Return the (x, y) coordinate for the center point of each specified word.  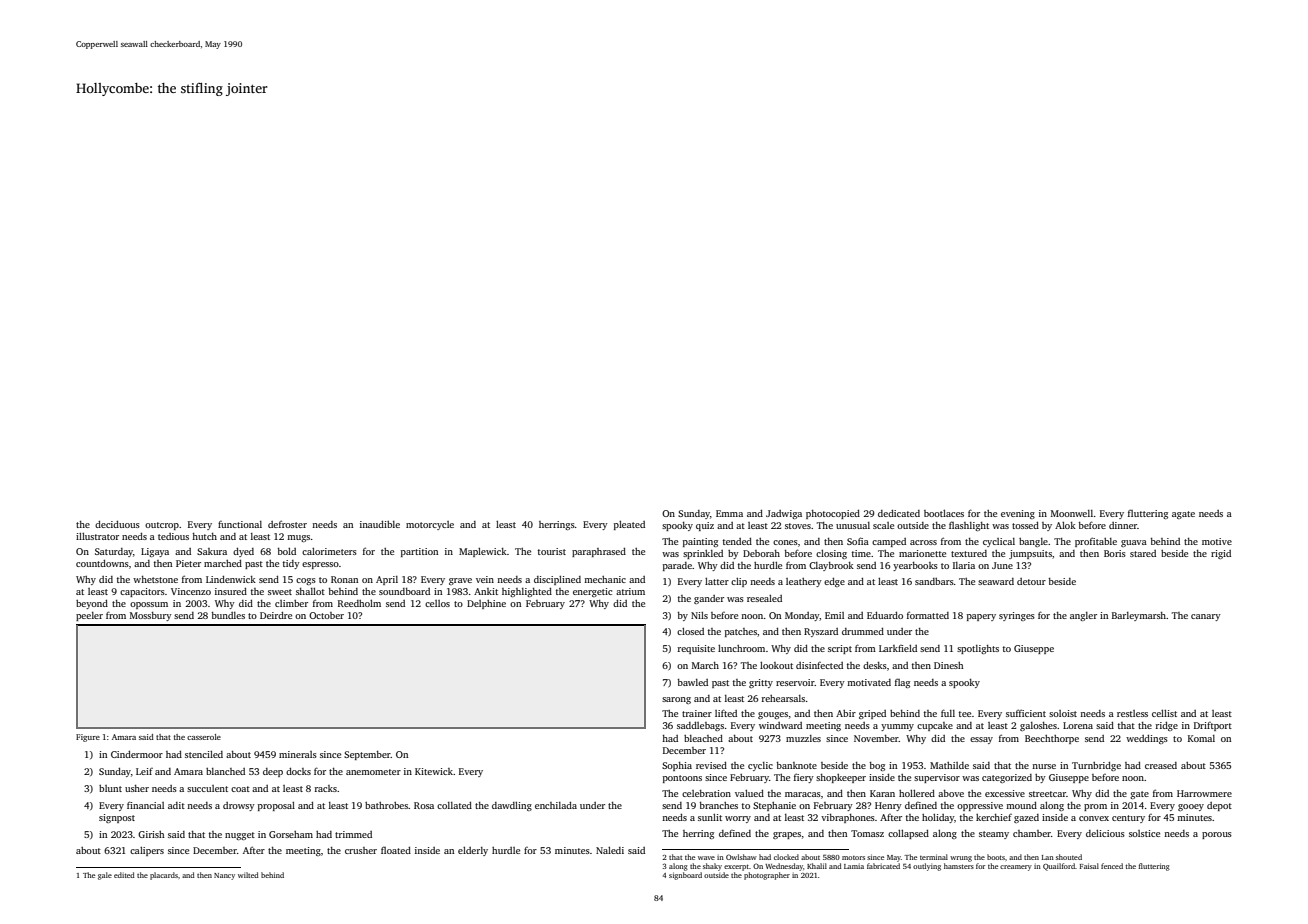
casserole (204, 737)
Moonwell (1072, 513)
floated (396, 850)
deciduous (117, 524)
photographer (767, 876)
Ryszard (821, 632)
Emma (729, 513)
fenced (1112, 866)
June (1002, 565)
